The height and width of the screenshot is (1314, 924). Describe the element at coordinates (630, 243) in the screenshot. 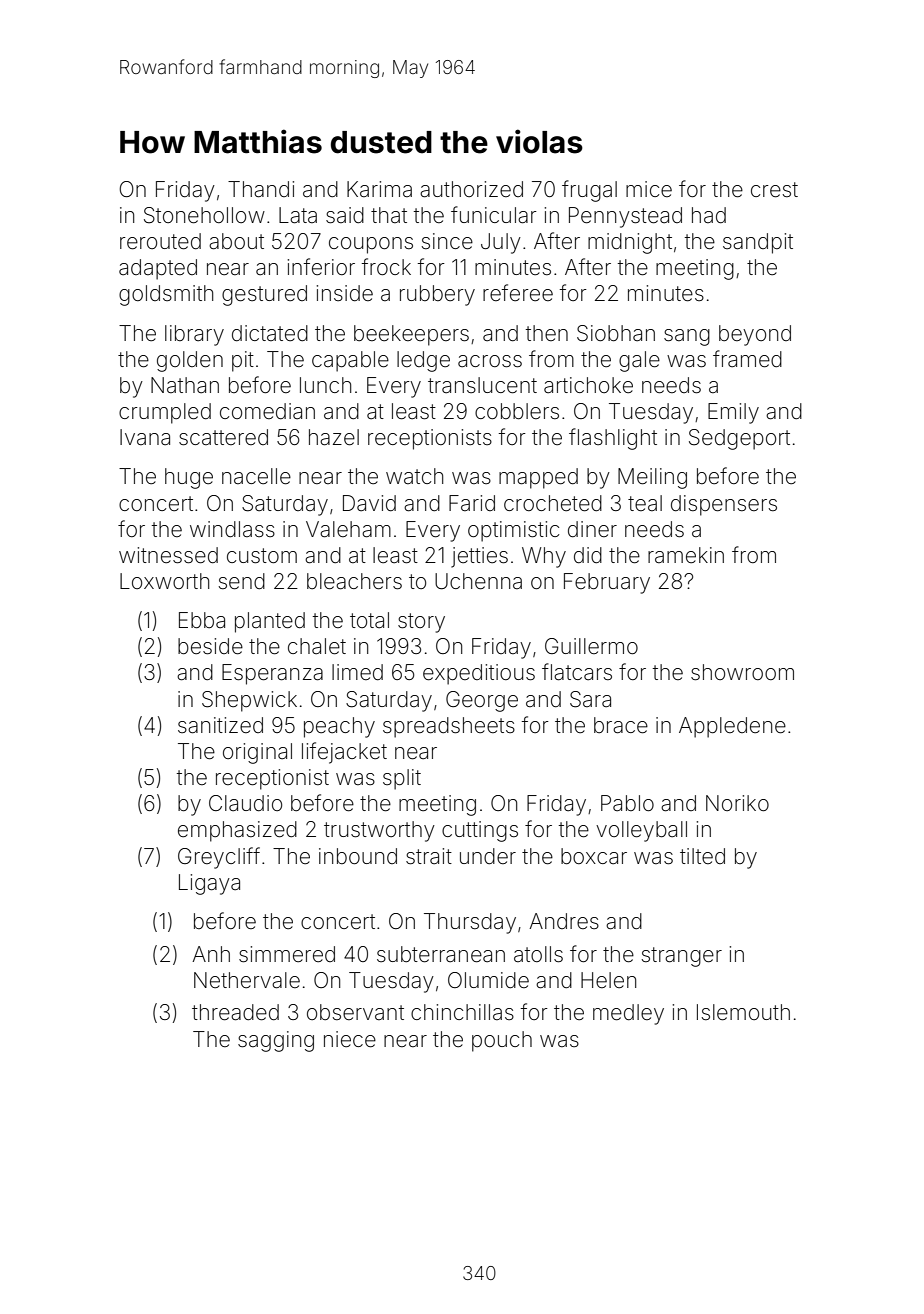

I see `midnight` at that location.
